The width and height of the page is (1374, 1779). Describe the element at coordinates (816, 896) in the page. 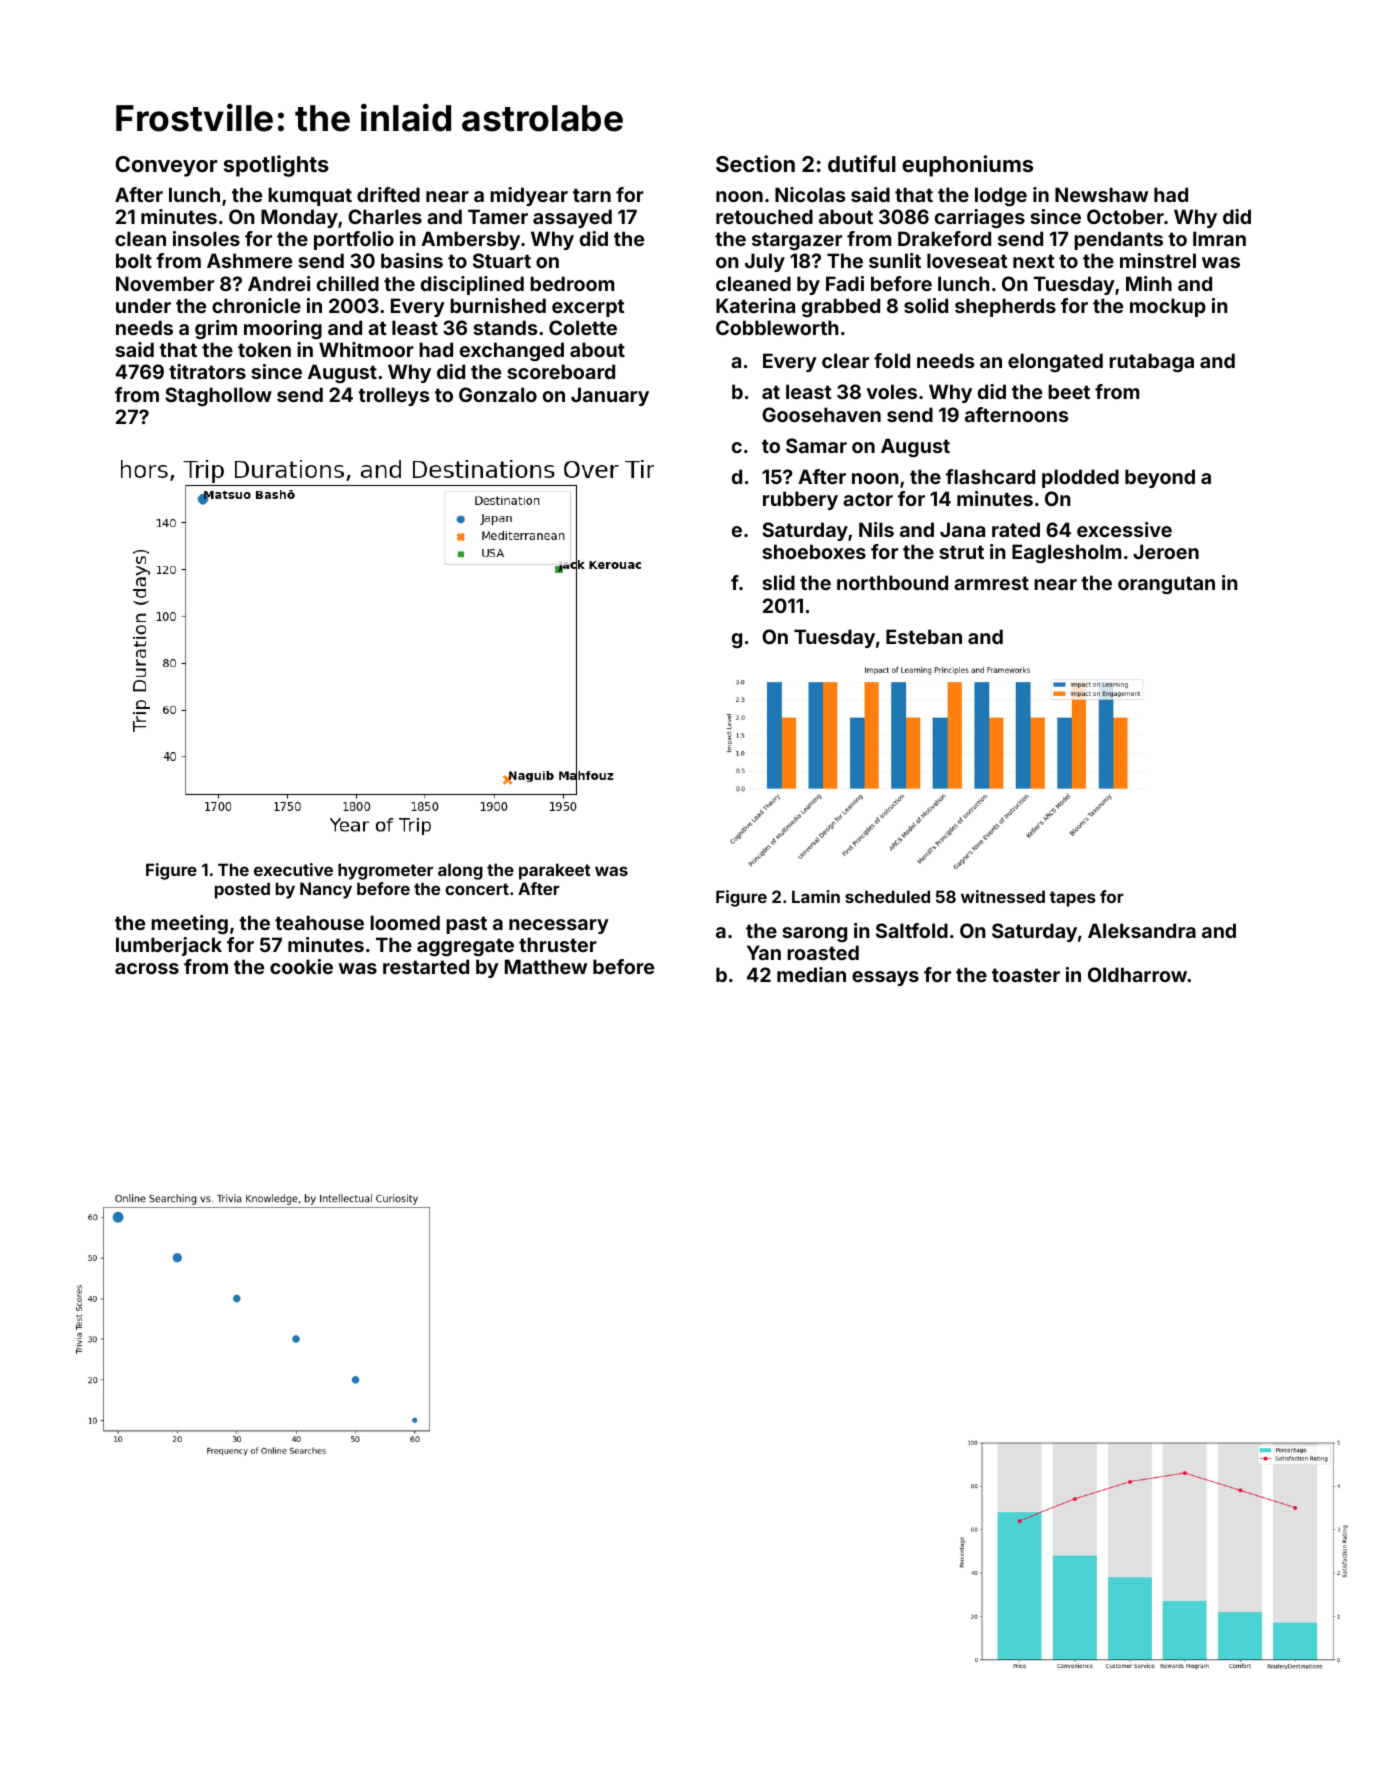

I see `Lamin` at that location.
